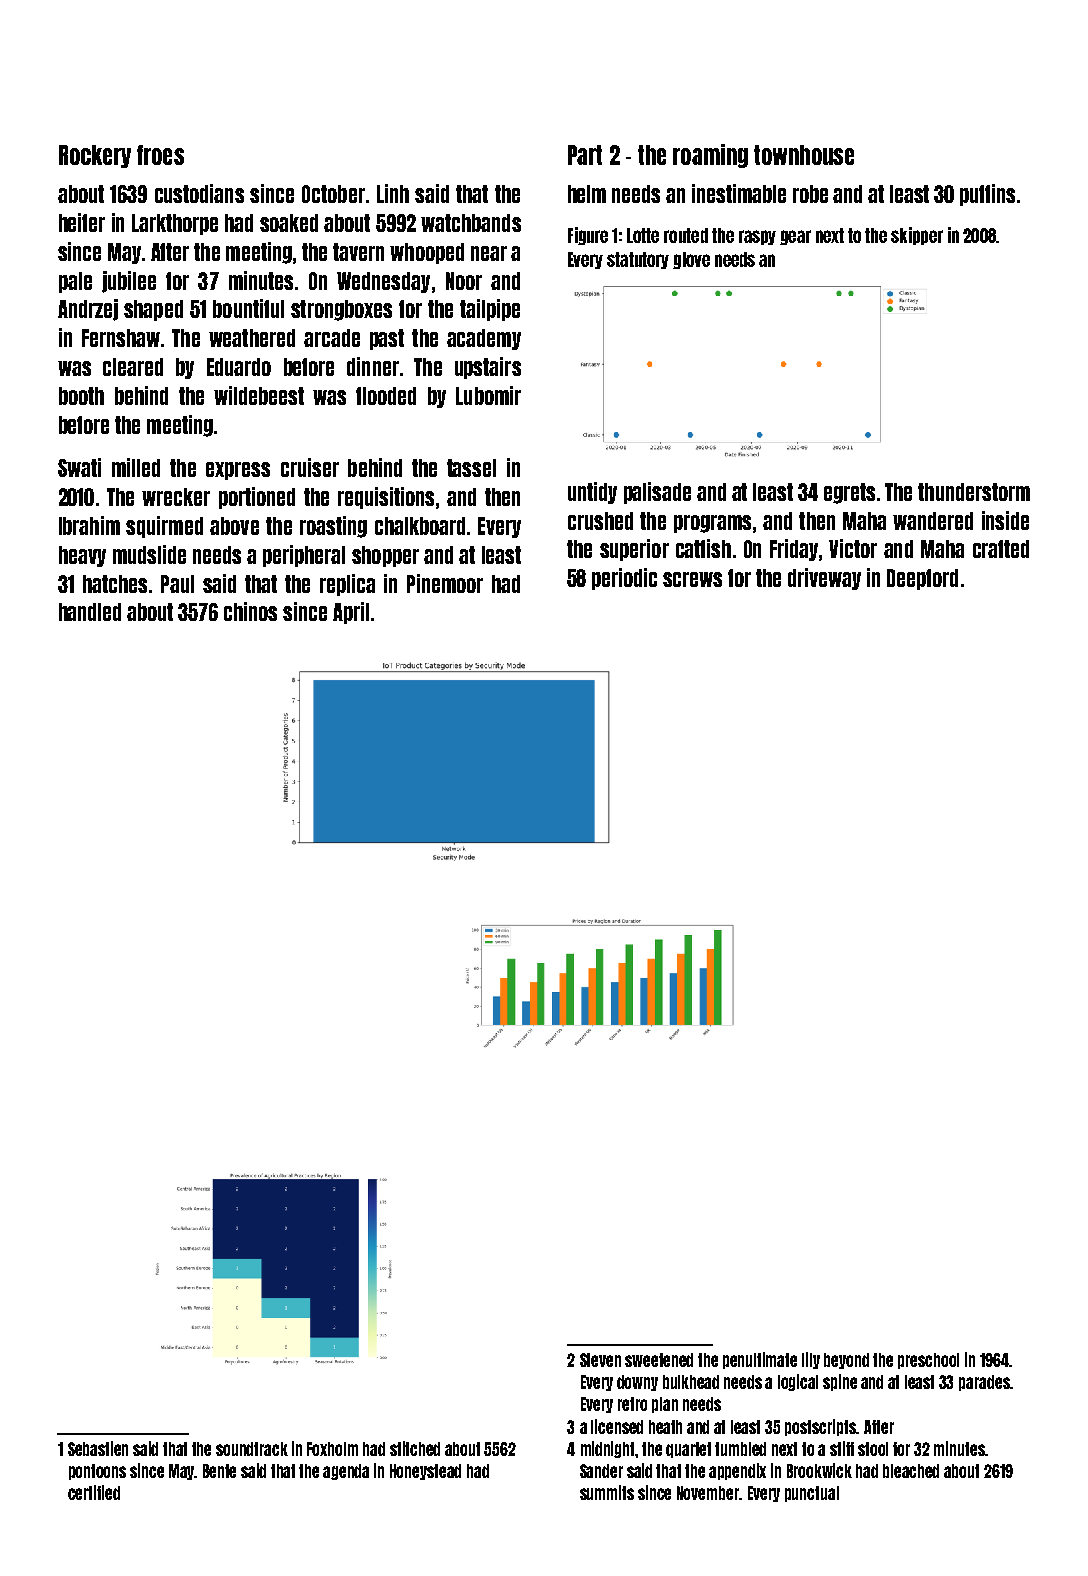 This screenshot has height=1576, width=1088. What do you see at coordinates (928, 1361) in the screenshot?
I see `preschool` at bounding box center [928, 1361].
